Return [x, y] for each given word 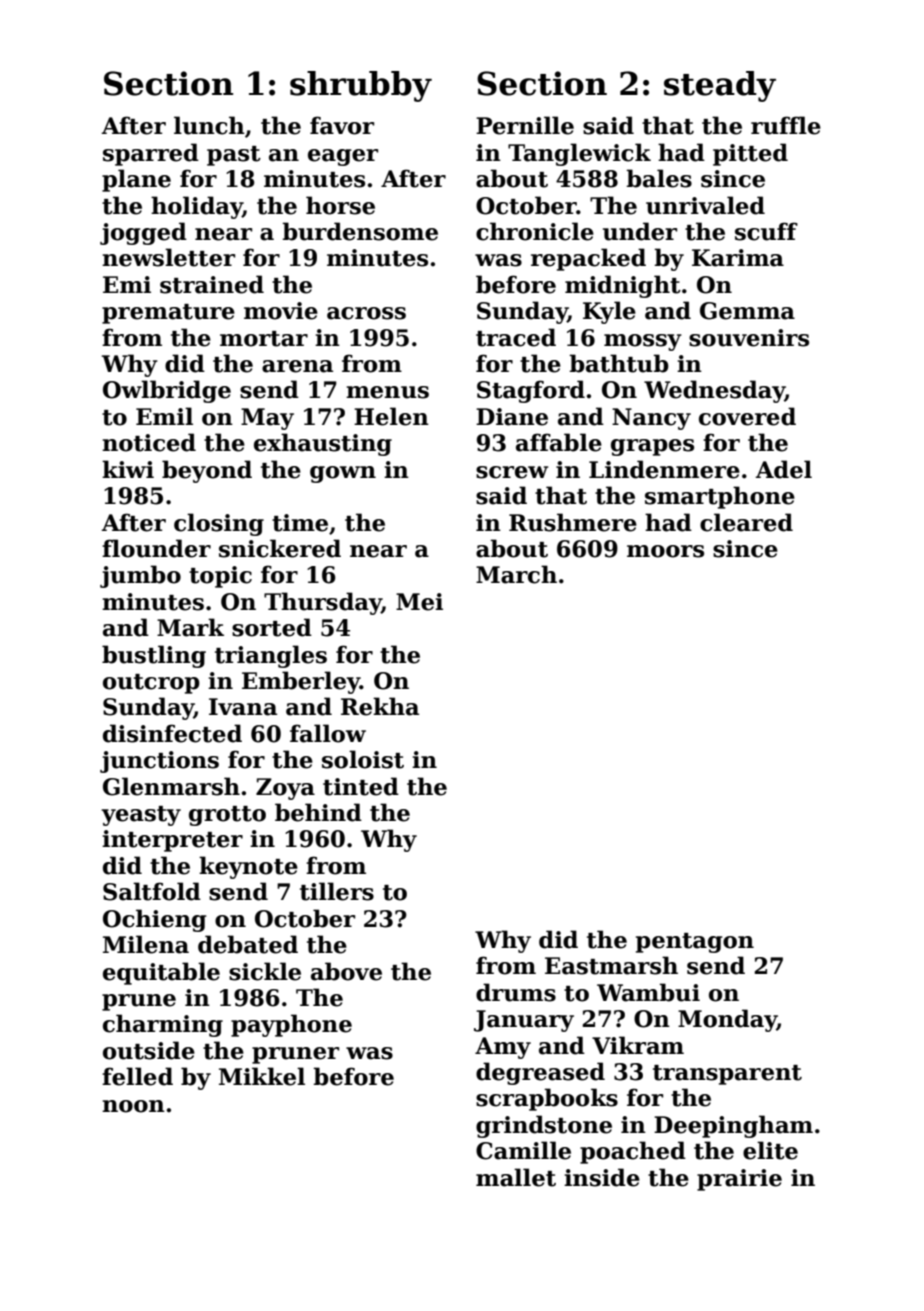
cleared [746, 522]
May [267, 419]
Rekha [380, 706]
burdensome [360, 231]
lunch [209, 125]
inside [602, 1177]
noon [133, 1106]
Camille [523, 1150]
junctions [159, 762]
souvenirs [749, 338]
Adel [783, 469]
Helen [391, 416]
